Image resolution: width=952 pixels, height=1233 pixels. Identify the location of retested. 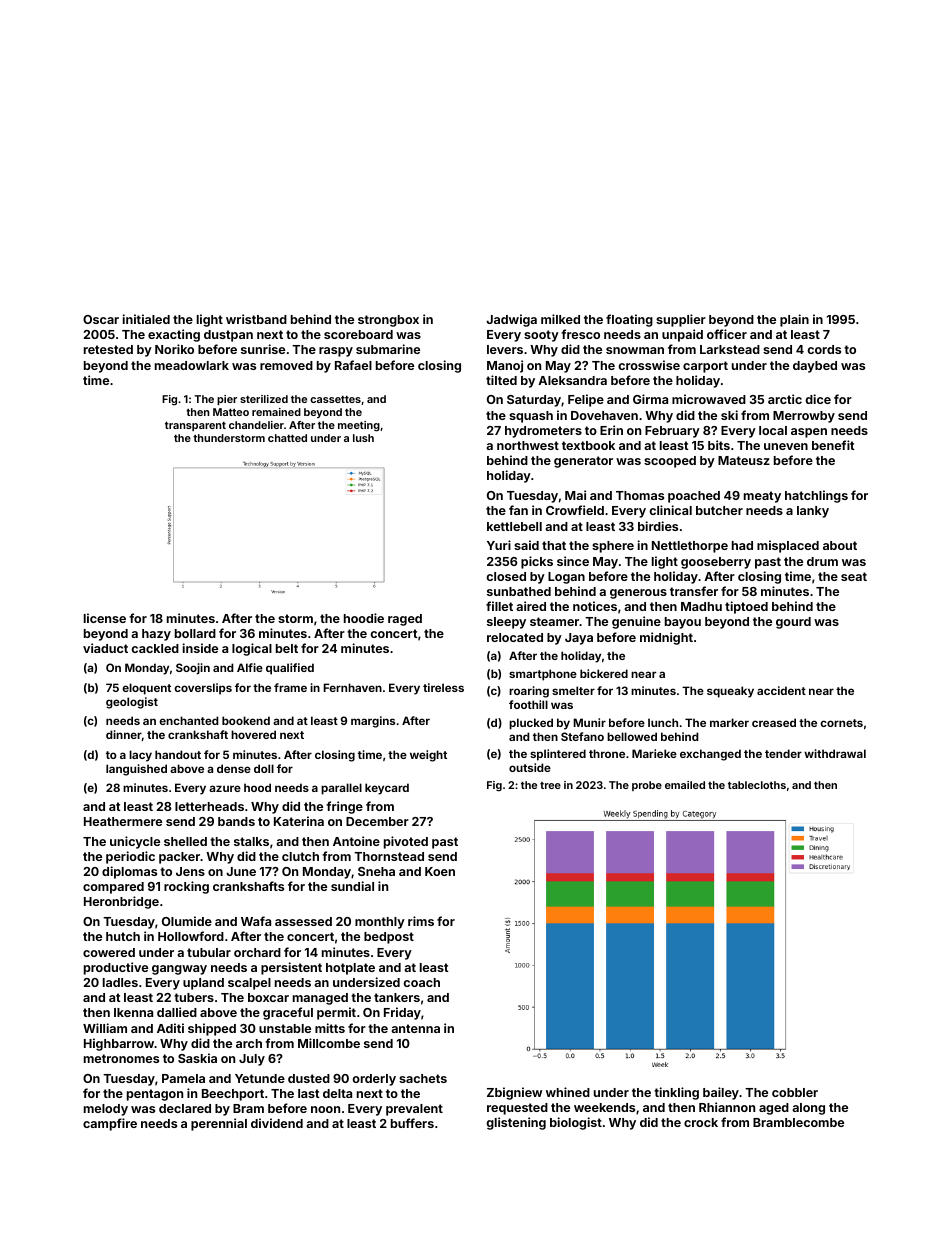
(108, 349).
